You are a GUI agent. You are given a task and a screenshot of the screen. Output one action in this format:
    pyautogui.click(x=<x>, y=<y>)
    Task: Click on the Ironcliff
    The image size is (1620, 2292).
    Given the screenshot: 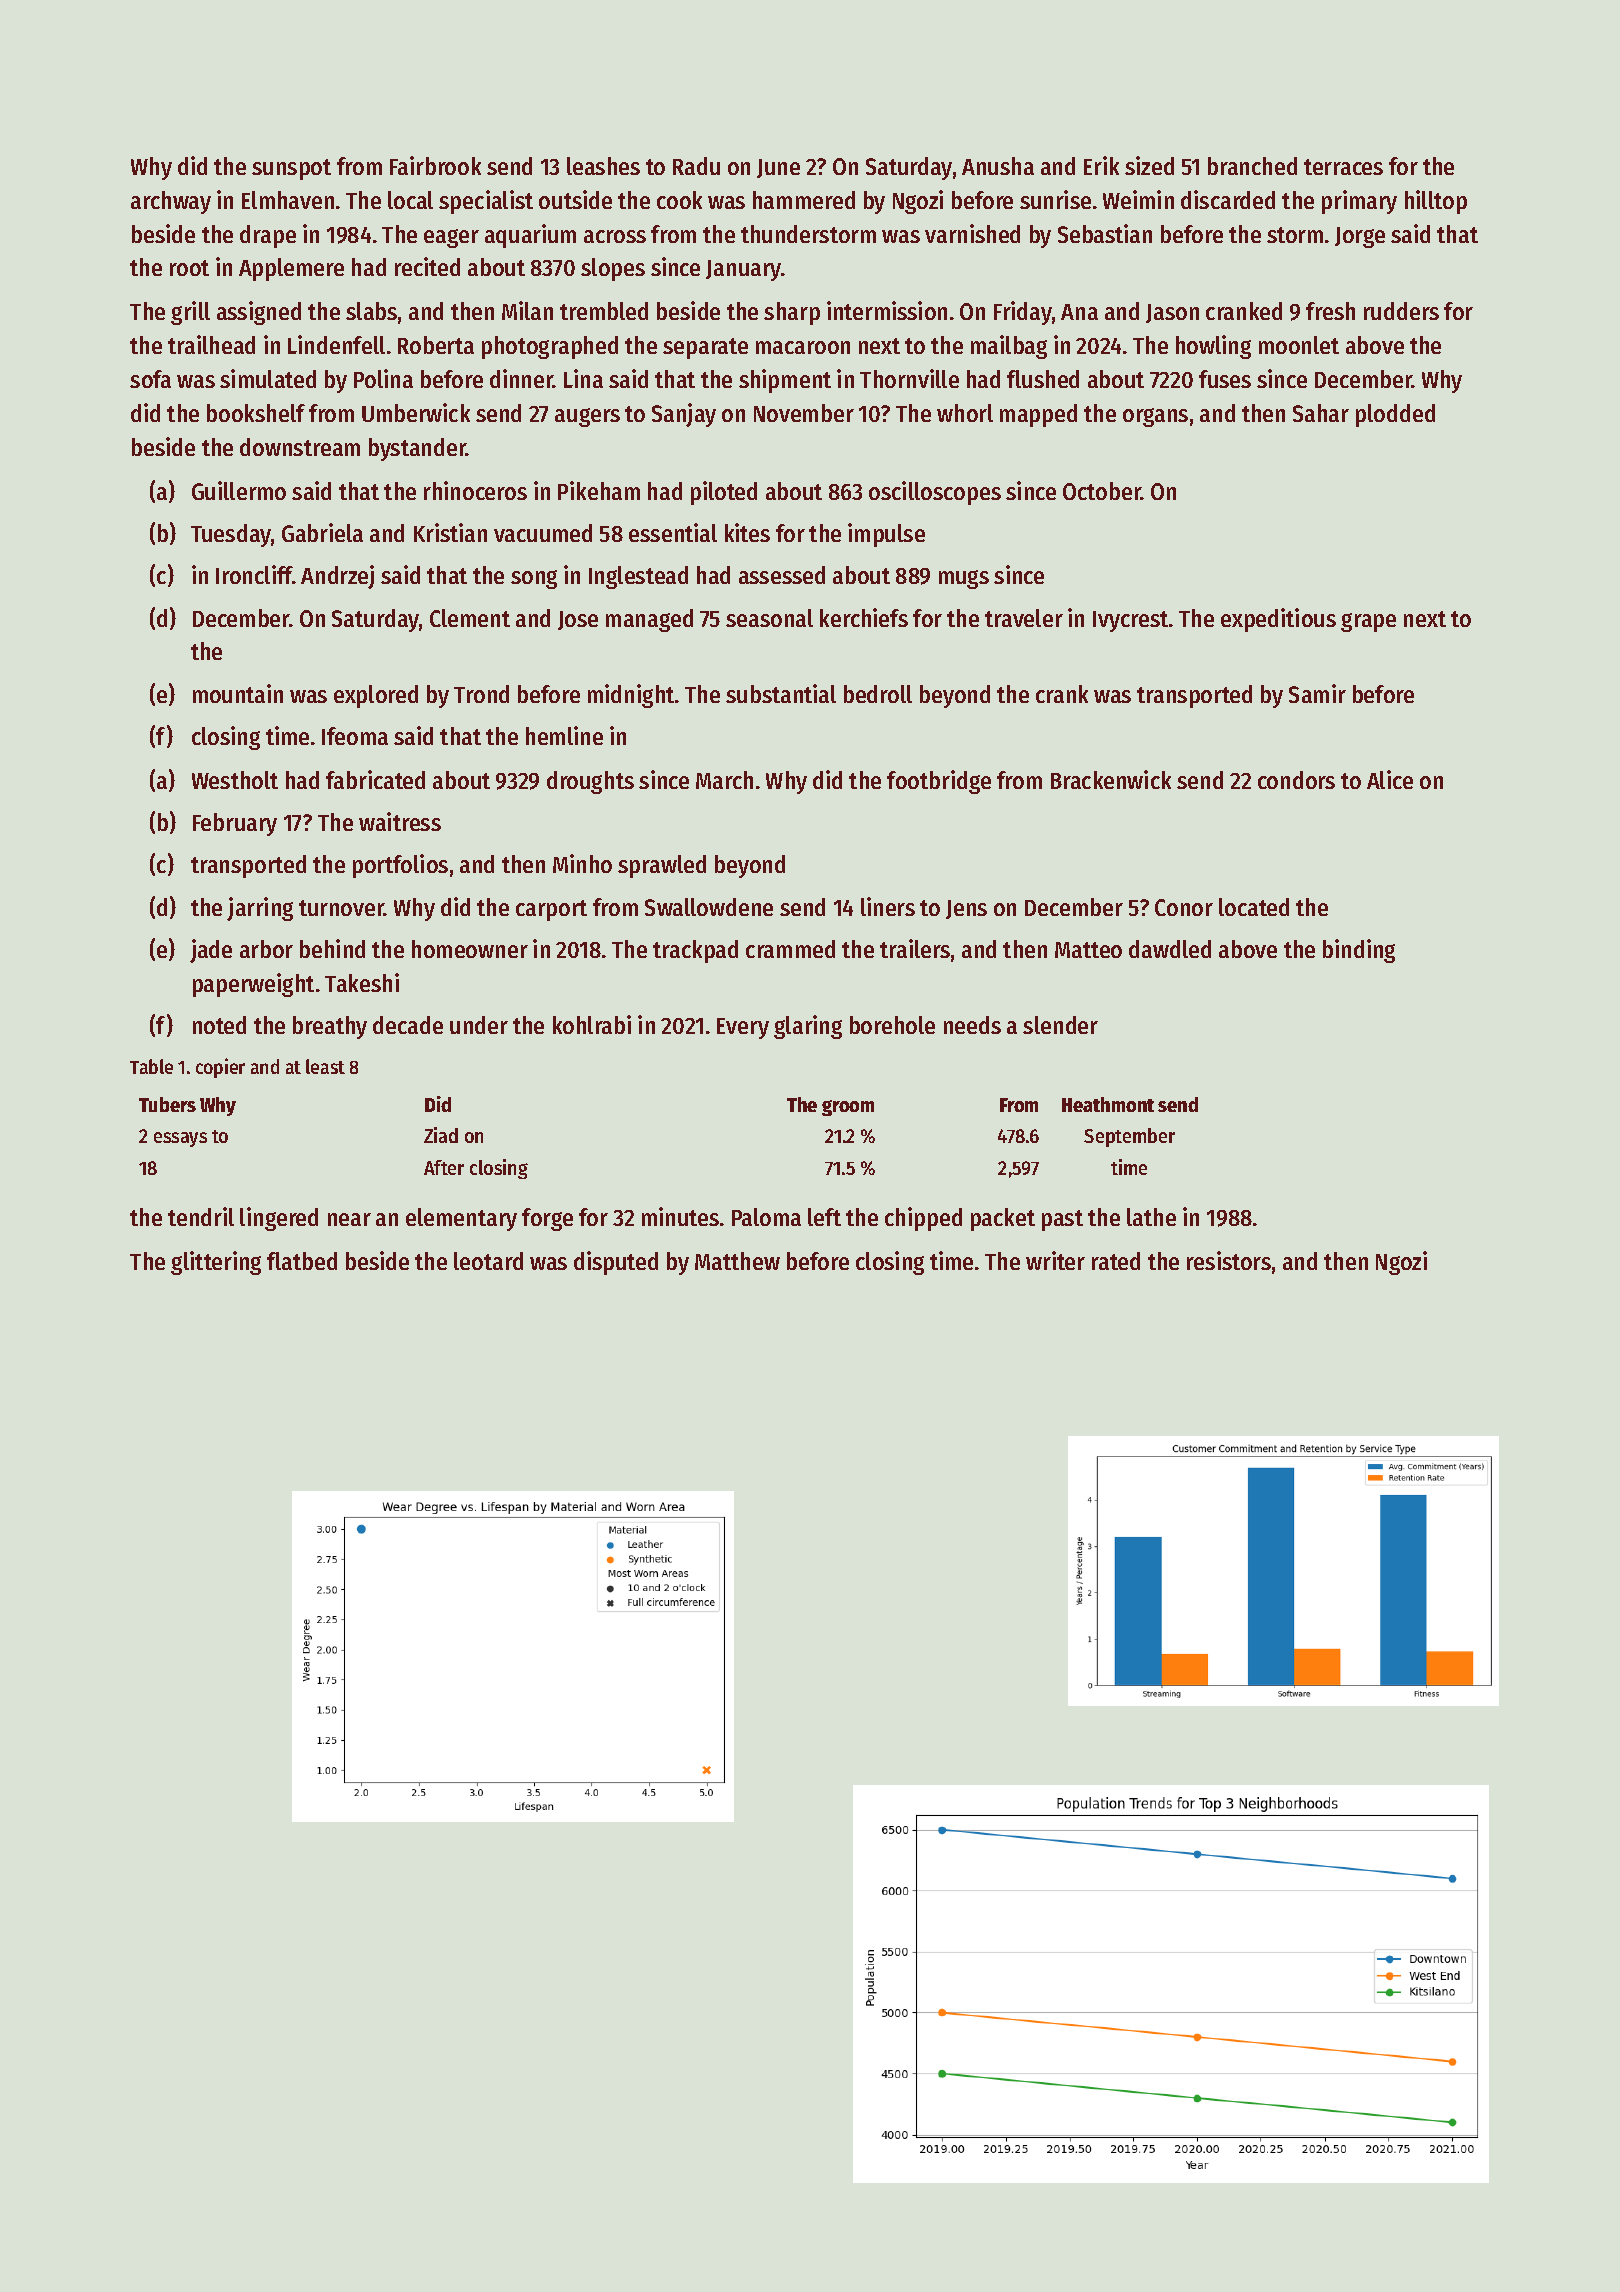 What is the action you would take?
    pyautogui.click(x=254, y=574)
